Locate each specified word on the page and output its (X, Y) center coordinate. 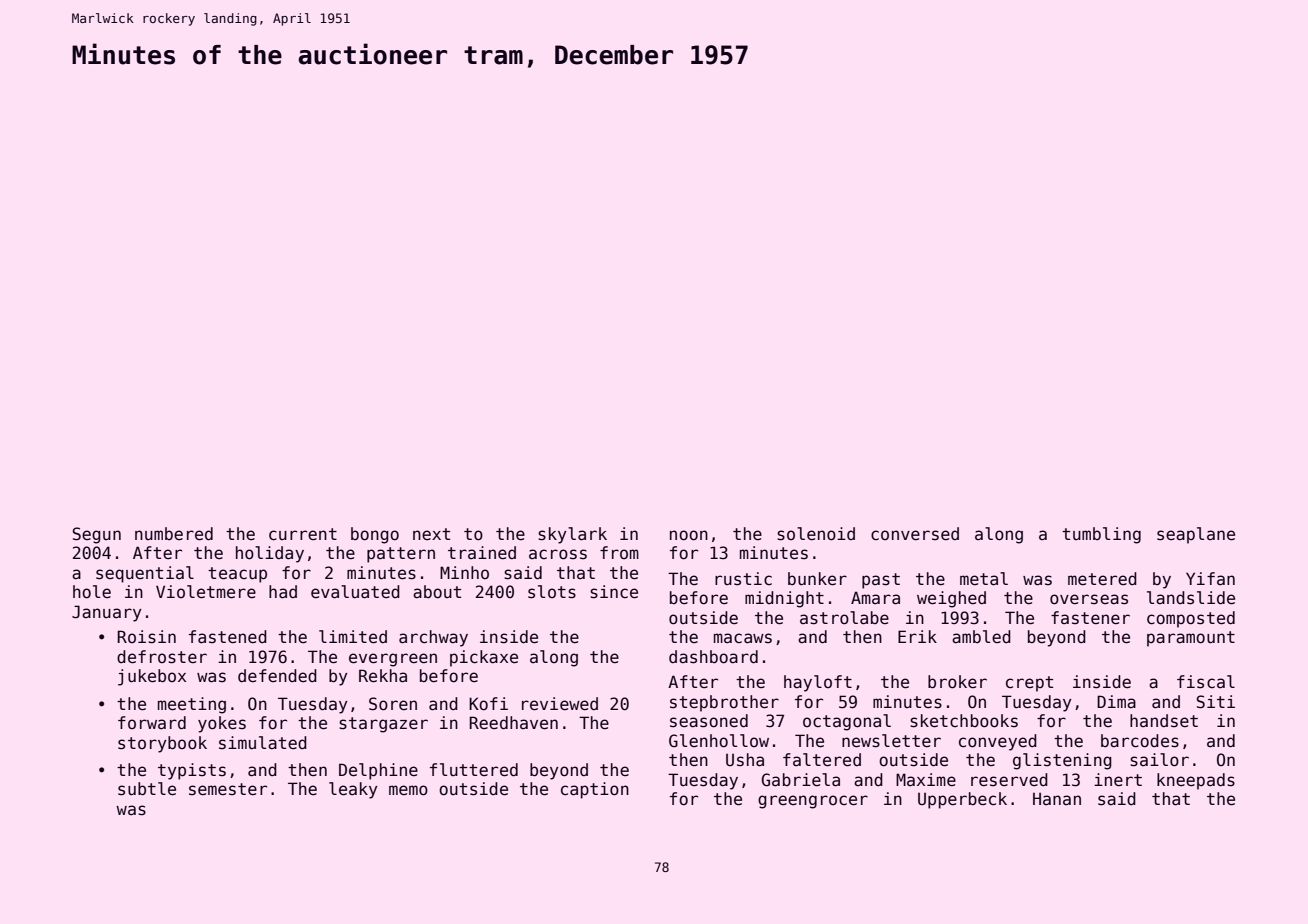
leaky (353, 790)
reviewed (560, 704)
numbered (174, 534)
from (619, 552)
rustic (743, 579)
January (107, 613)
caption (595, 790)
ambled (981, 637)
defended (277, 676)
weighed (951, 599)
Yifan (1210, 579)
